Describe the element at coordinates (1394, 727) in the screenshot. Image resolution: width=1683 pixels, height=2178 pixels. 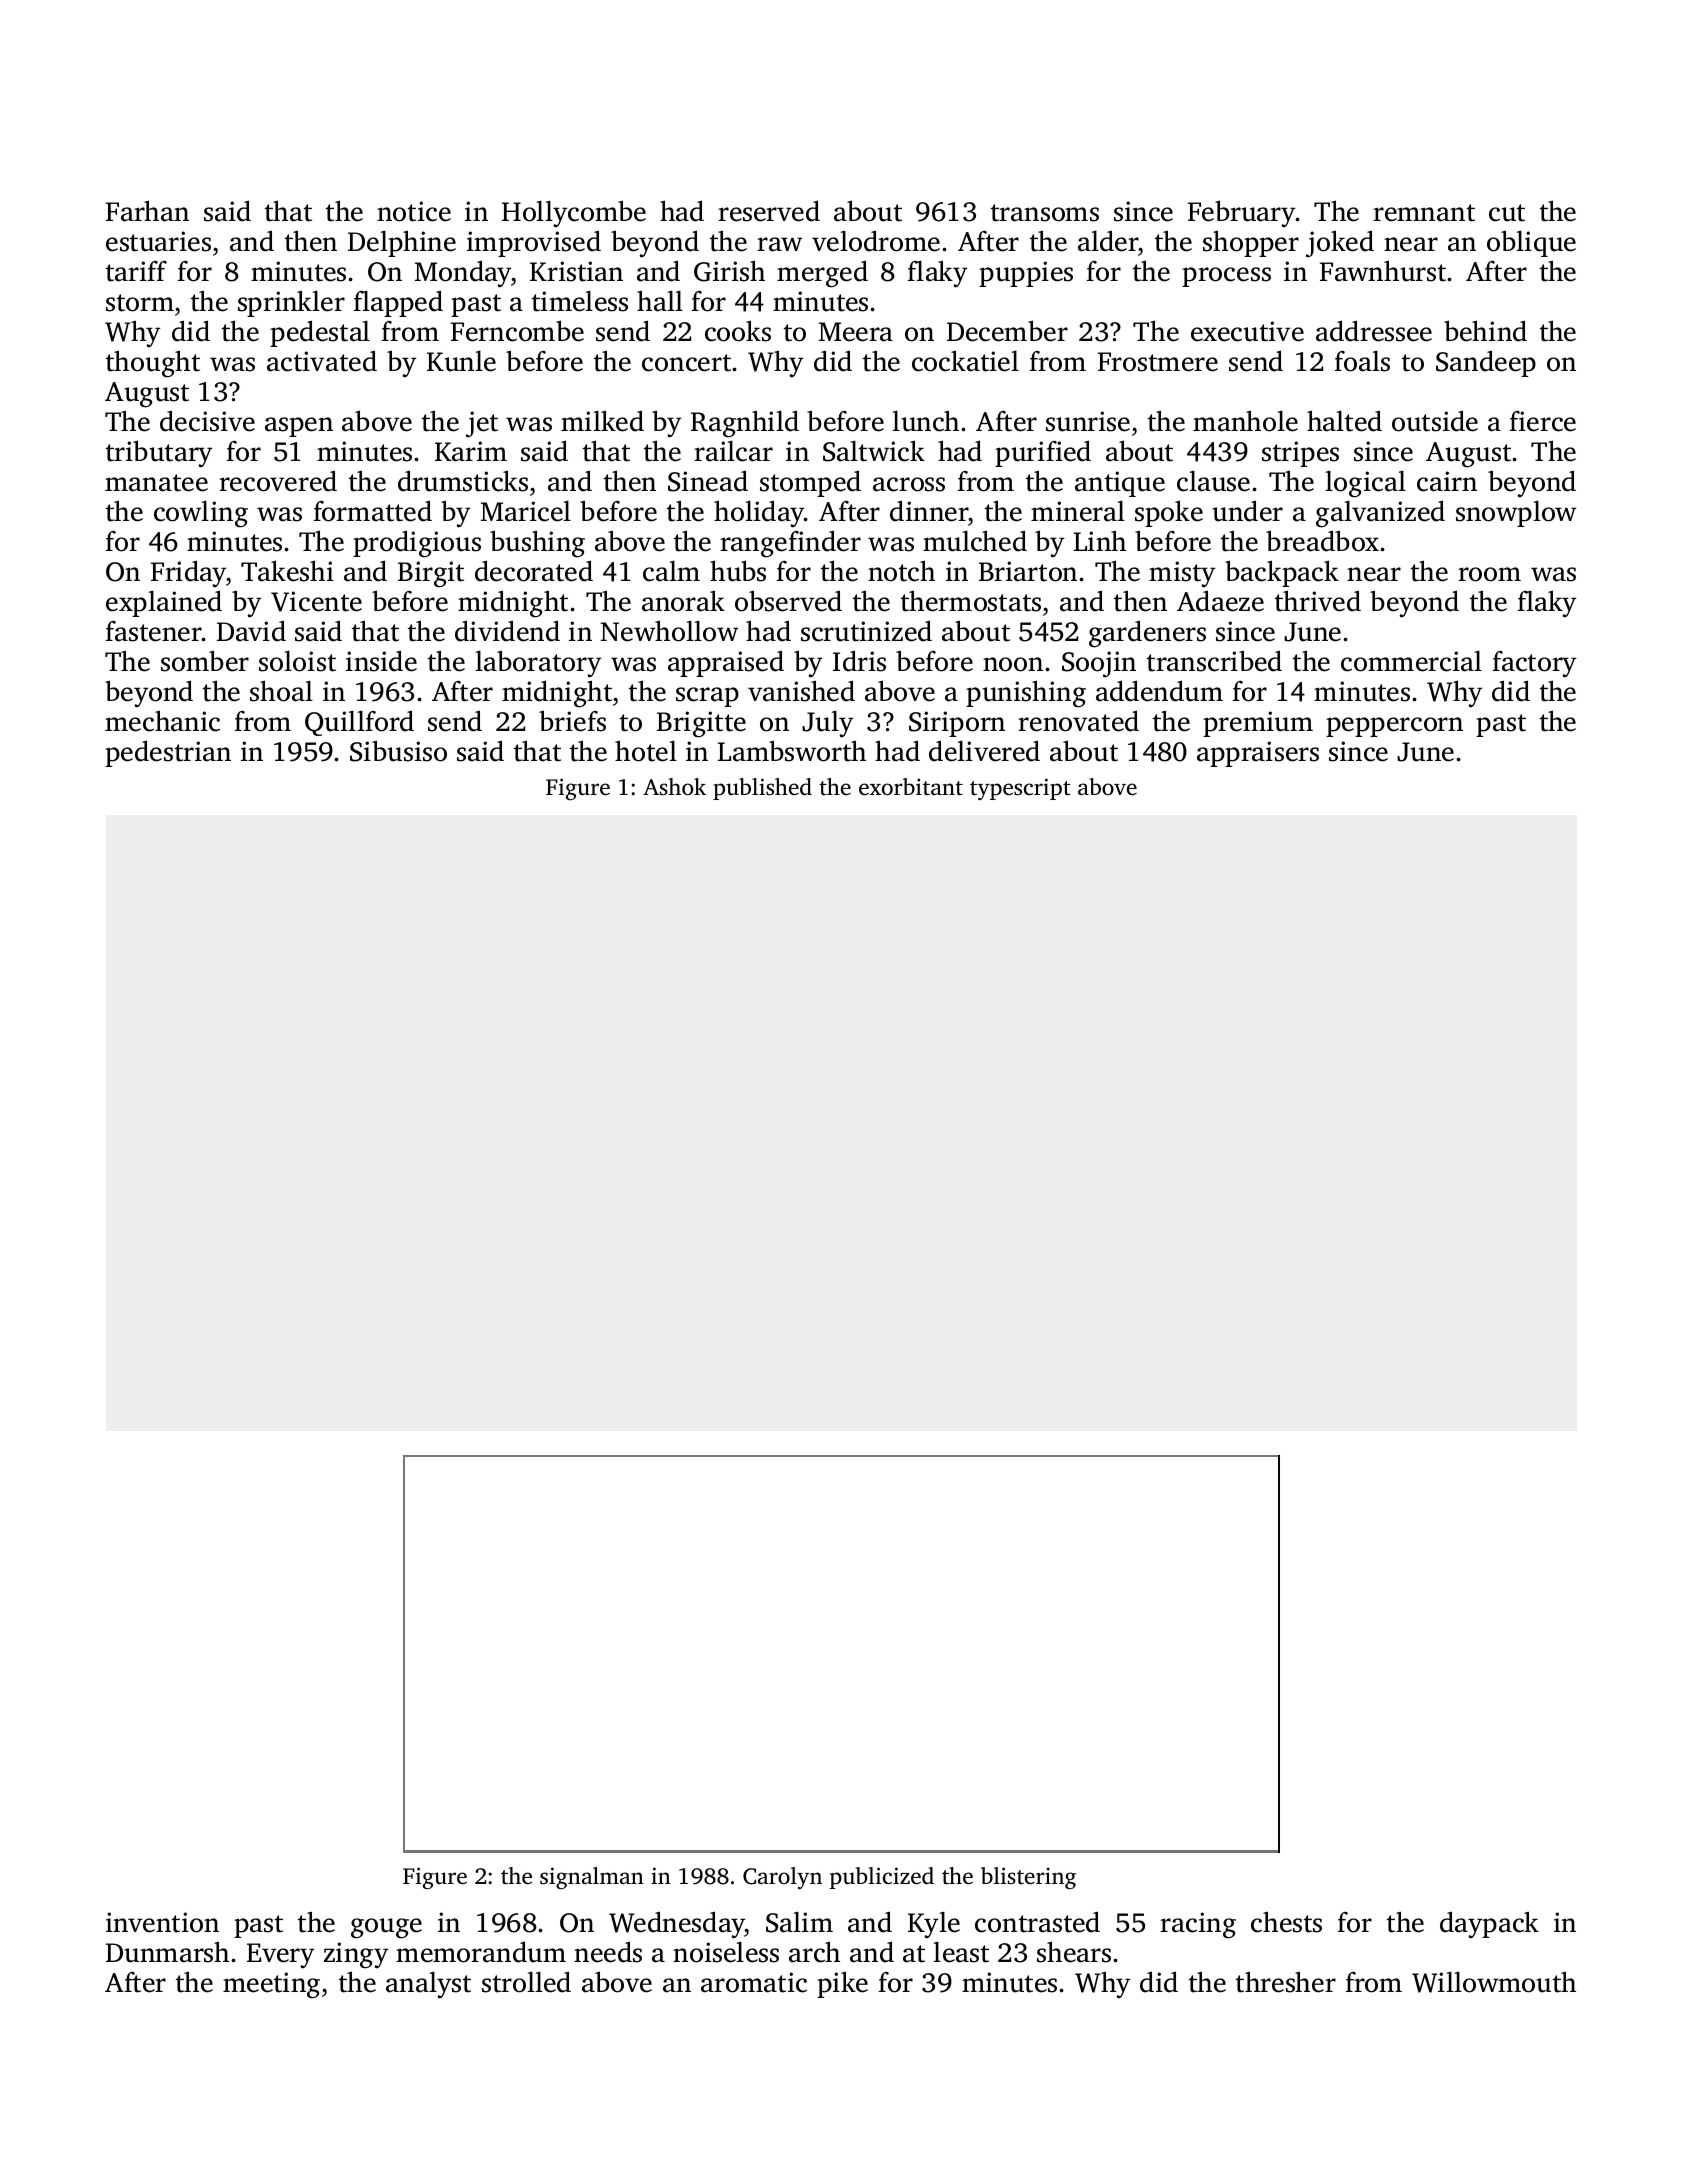
I see `peppercorn` at that location.
